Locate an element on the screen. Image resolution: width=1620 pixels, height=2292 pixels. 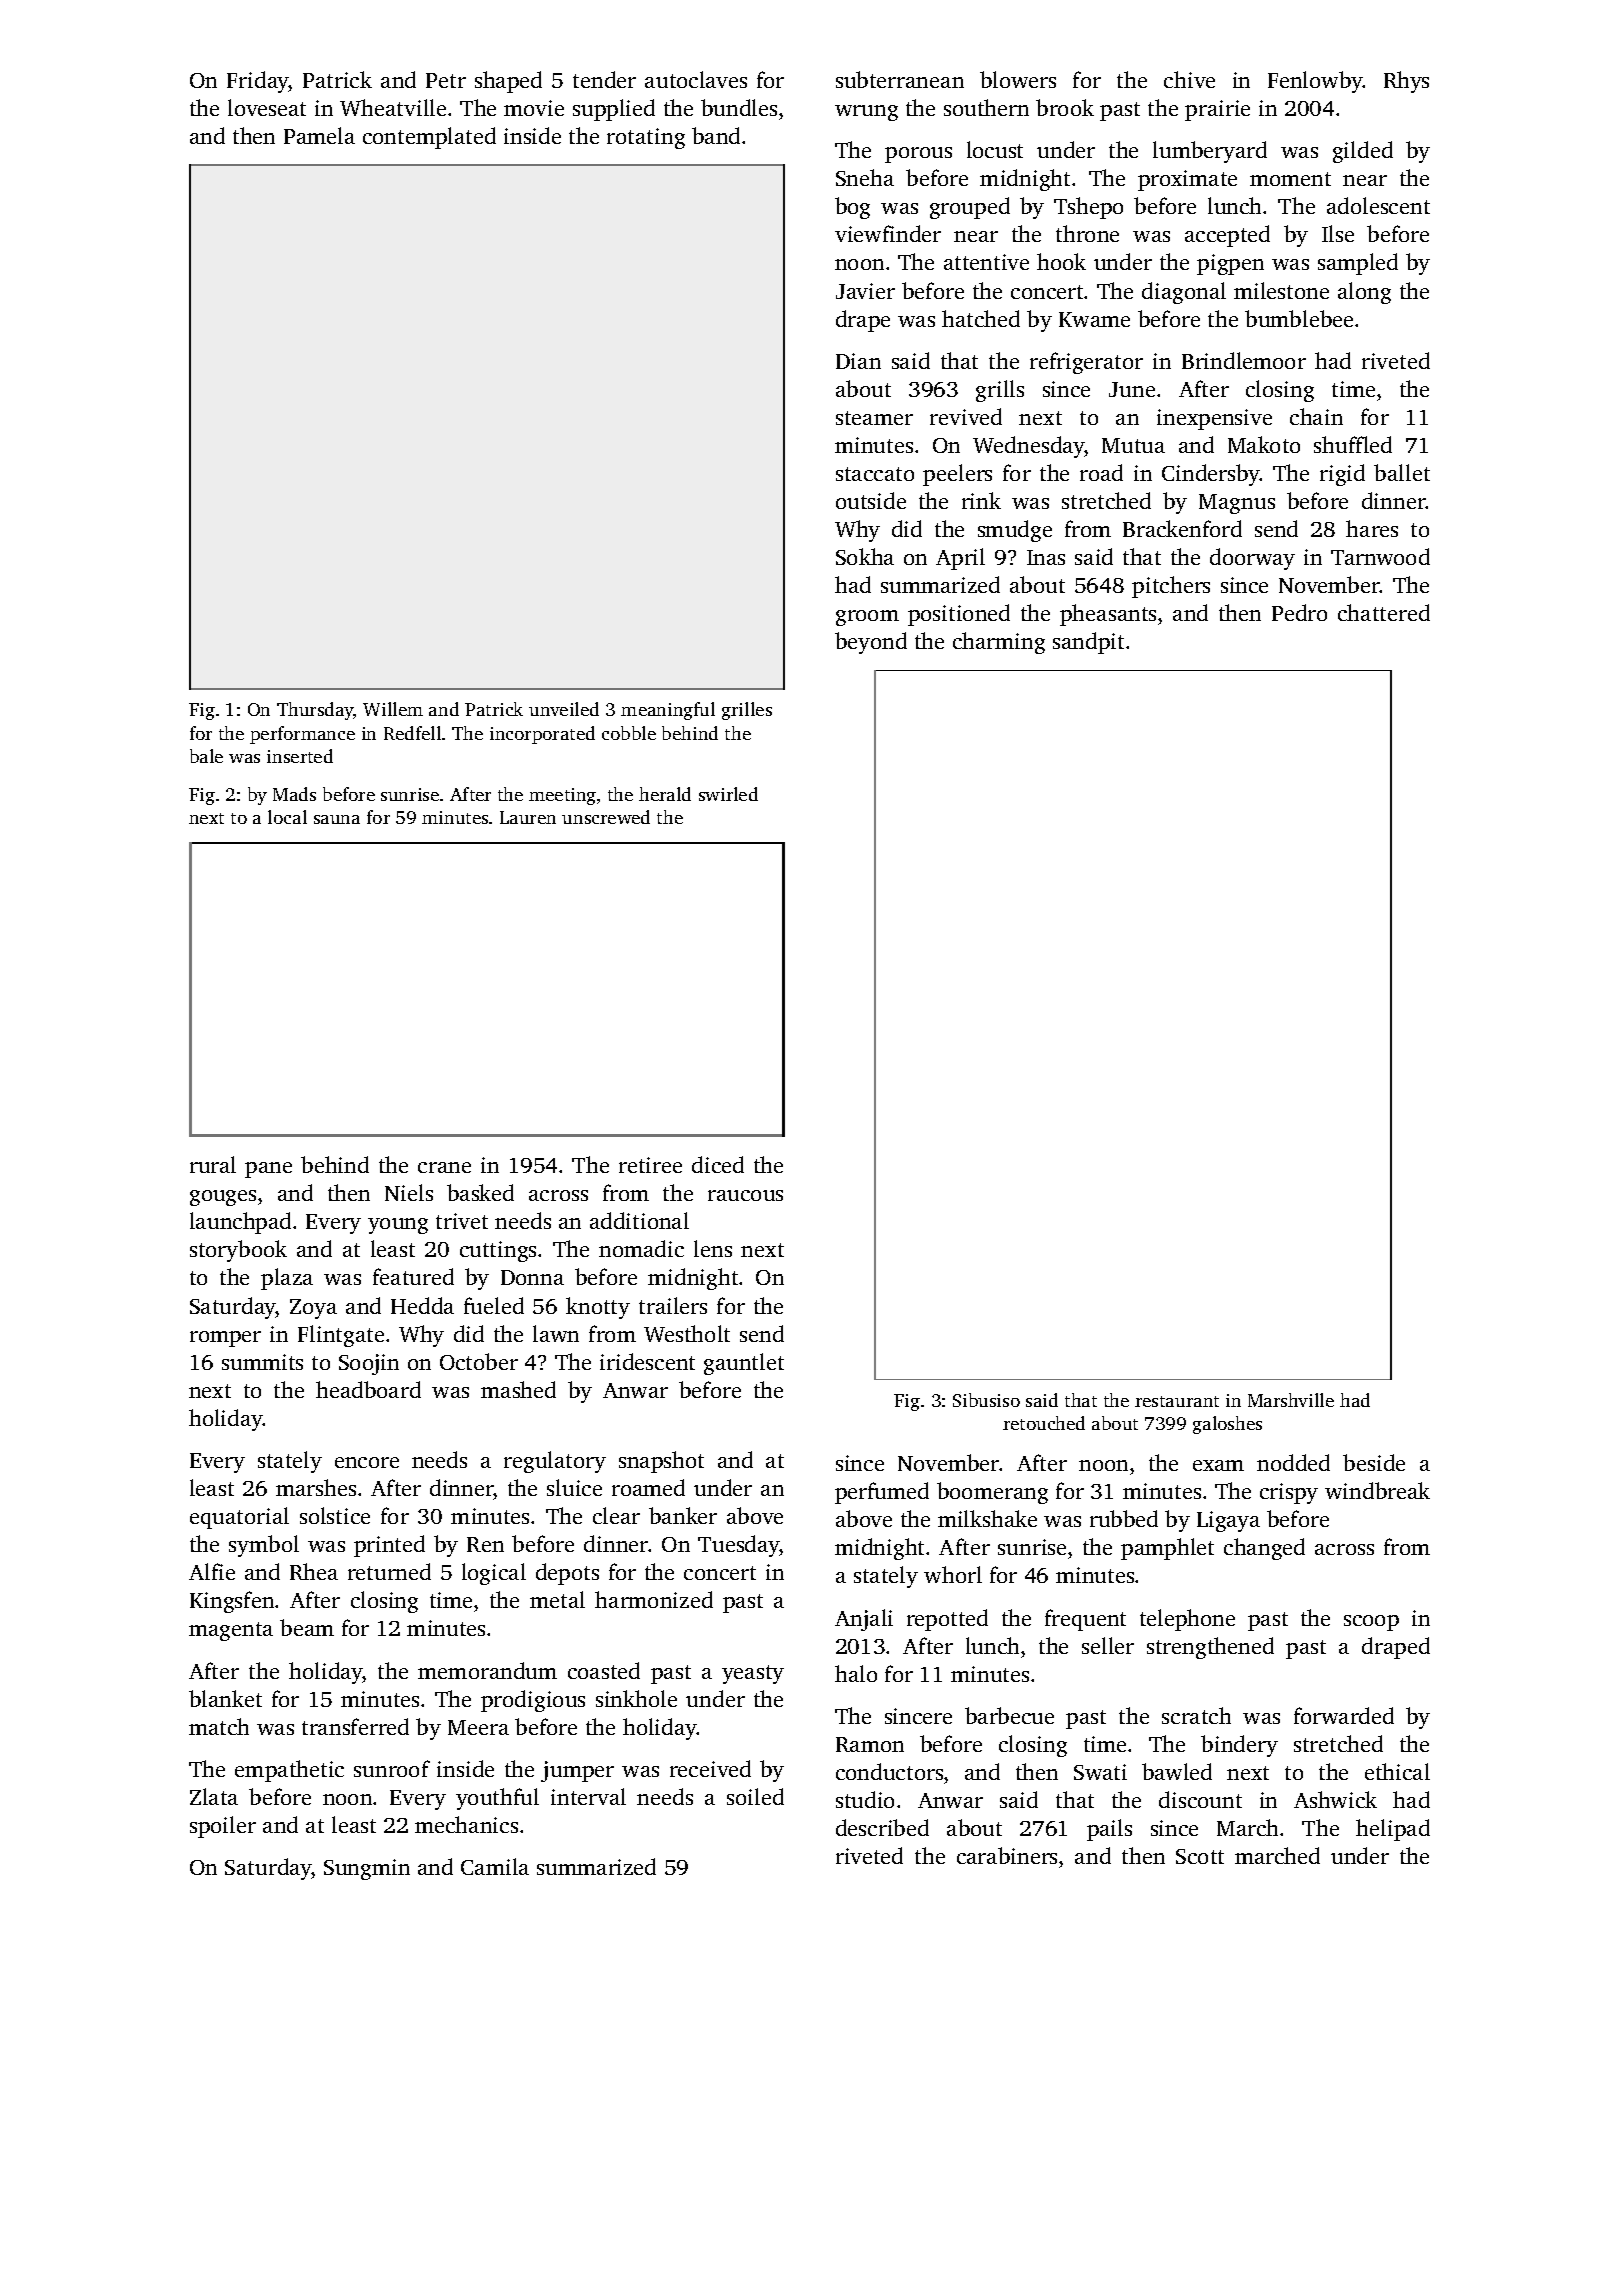
swirled is located at coordinates (728, 794).
